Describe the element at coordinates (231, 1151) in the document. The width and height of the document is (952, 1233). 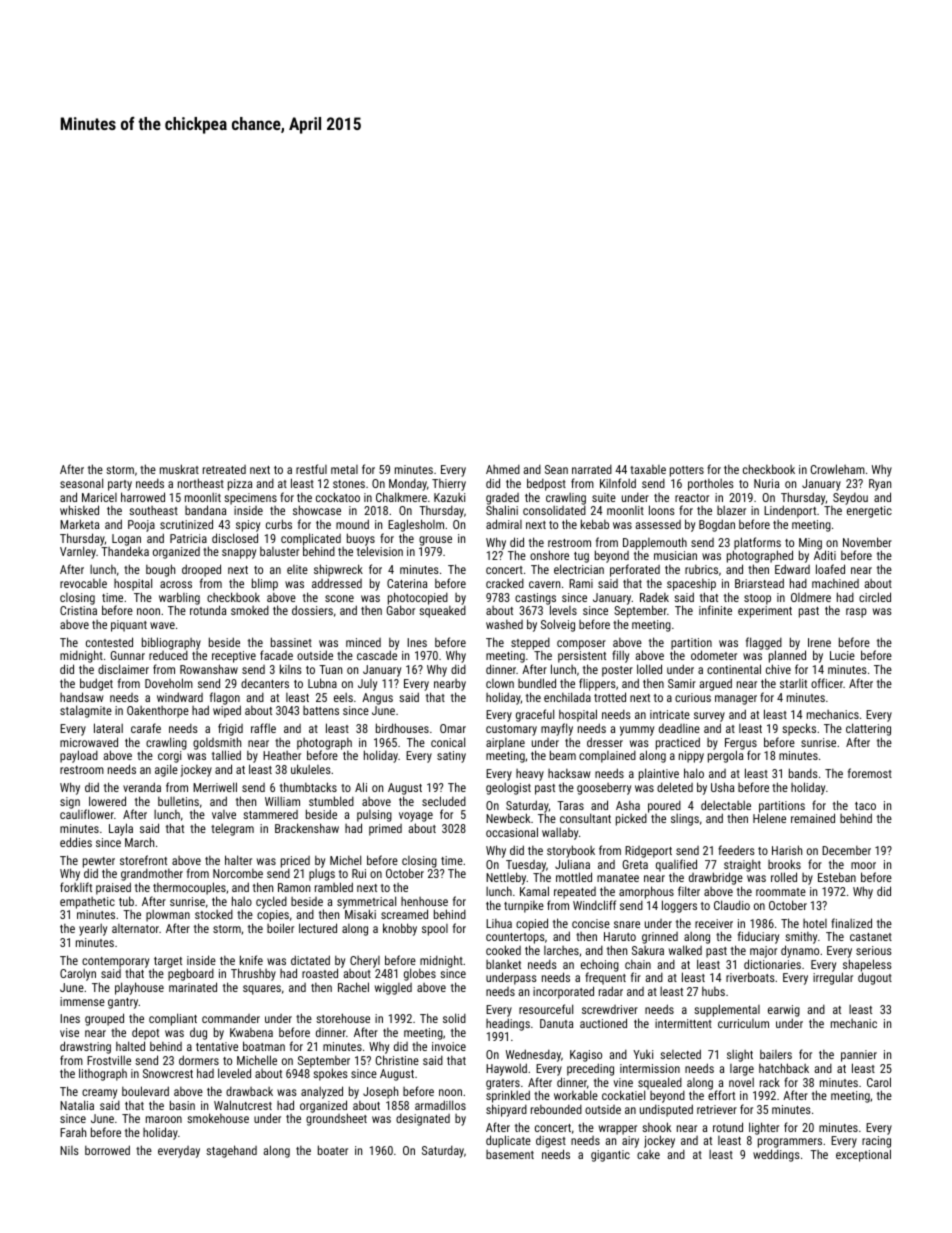
I see `stagehand` at that location.
